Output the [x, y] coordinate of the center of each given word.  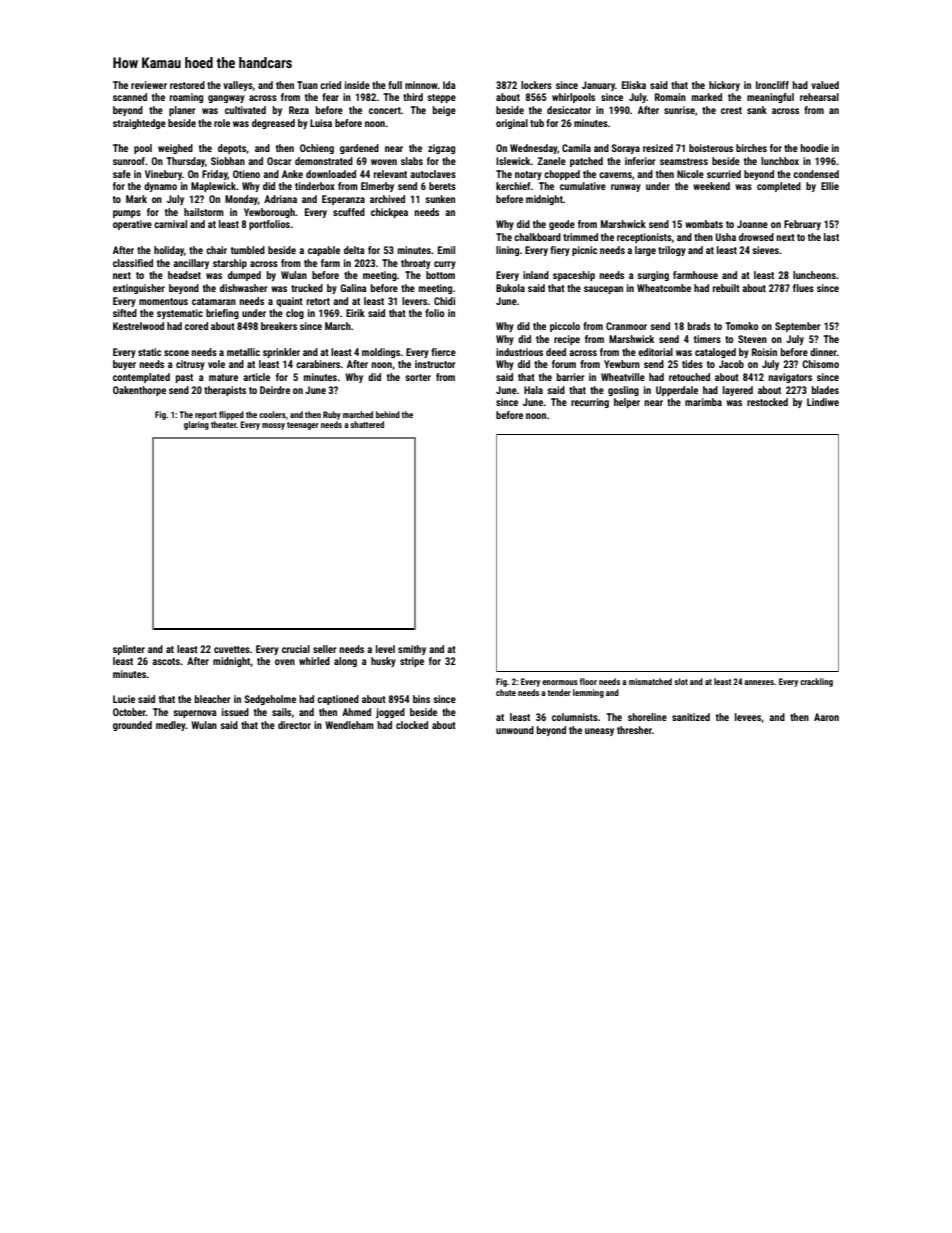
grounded [132, 726]
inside [357, 85]
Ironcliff [772, 85]
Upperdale [677, 391]
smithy [412, 650]
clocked [412, 725]
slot [681, 681]
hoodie [814, 148]
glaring [196, 425]
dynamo [160, 187]
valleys [238, 86]
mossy [273, 426]
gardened [359, 149]
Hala [533, 390]
